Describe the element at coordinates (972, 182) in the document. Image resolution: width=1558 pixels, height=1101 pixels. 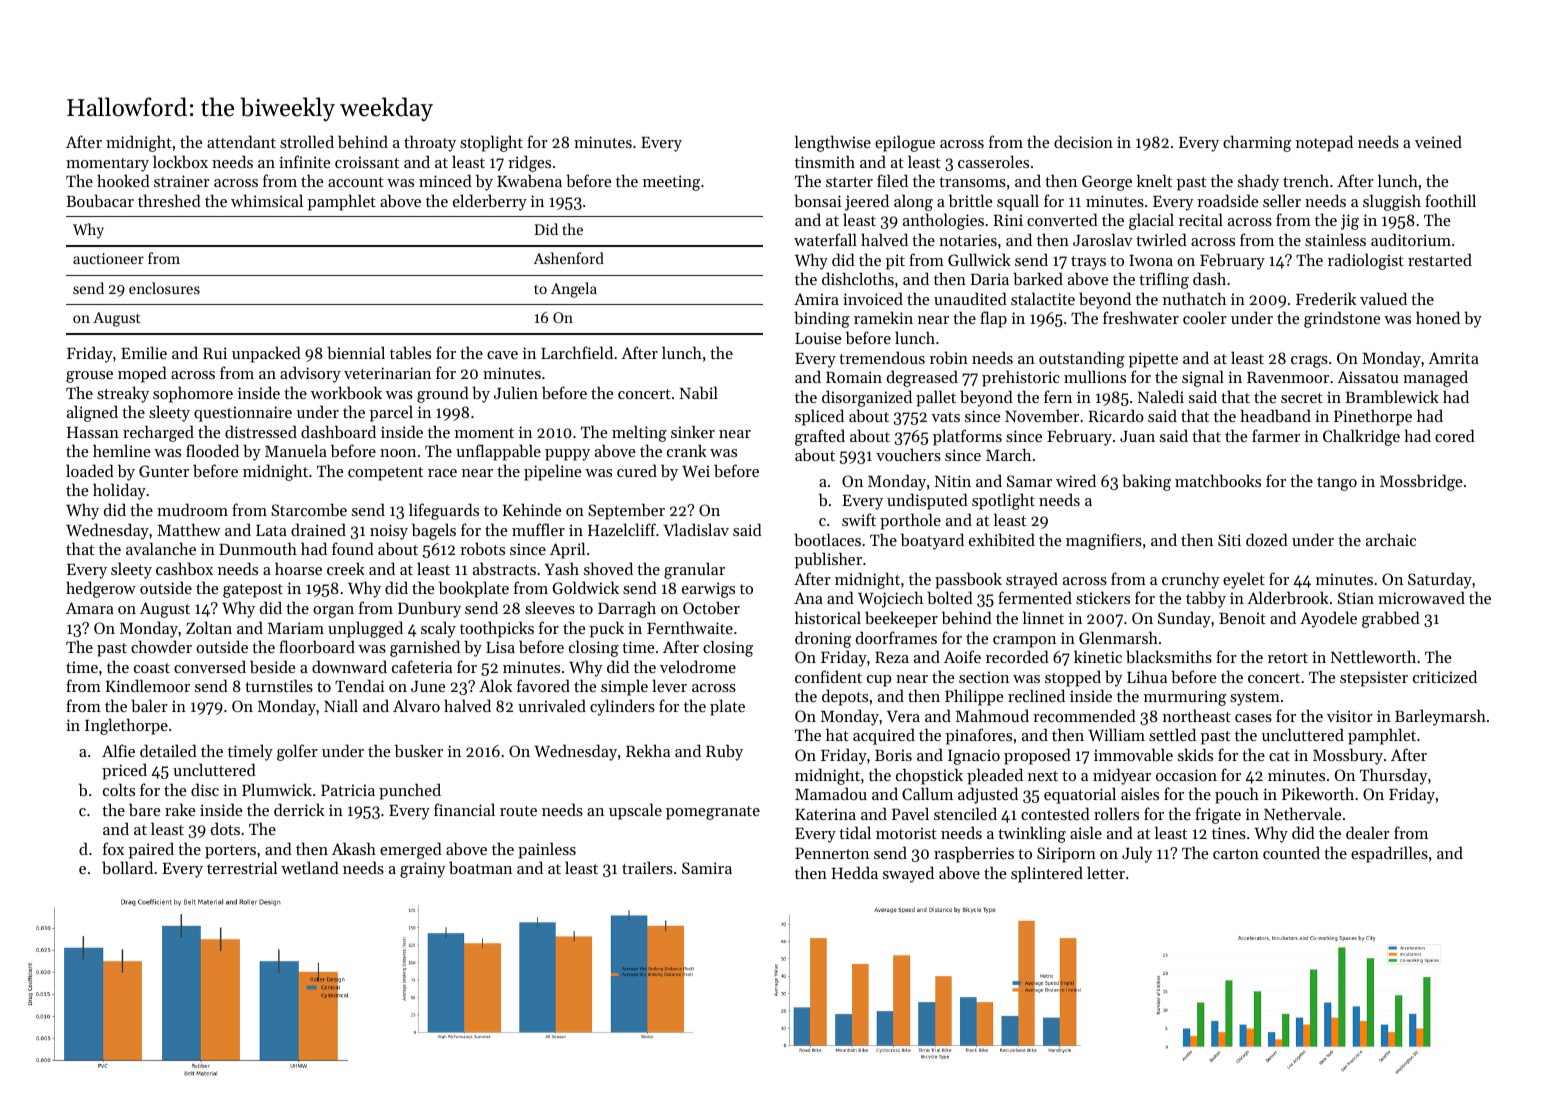
I see `transoms` at that location.
